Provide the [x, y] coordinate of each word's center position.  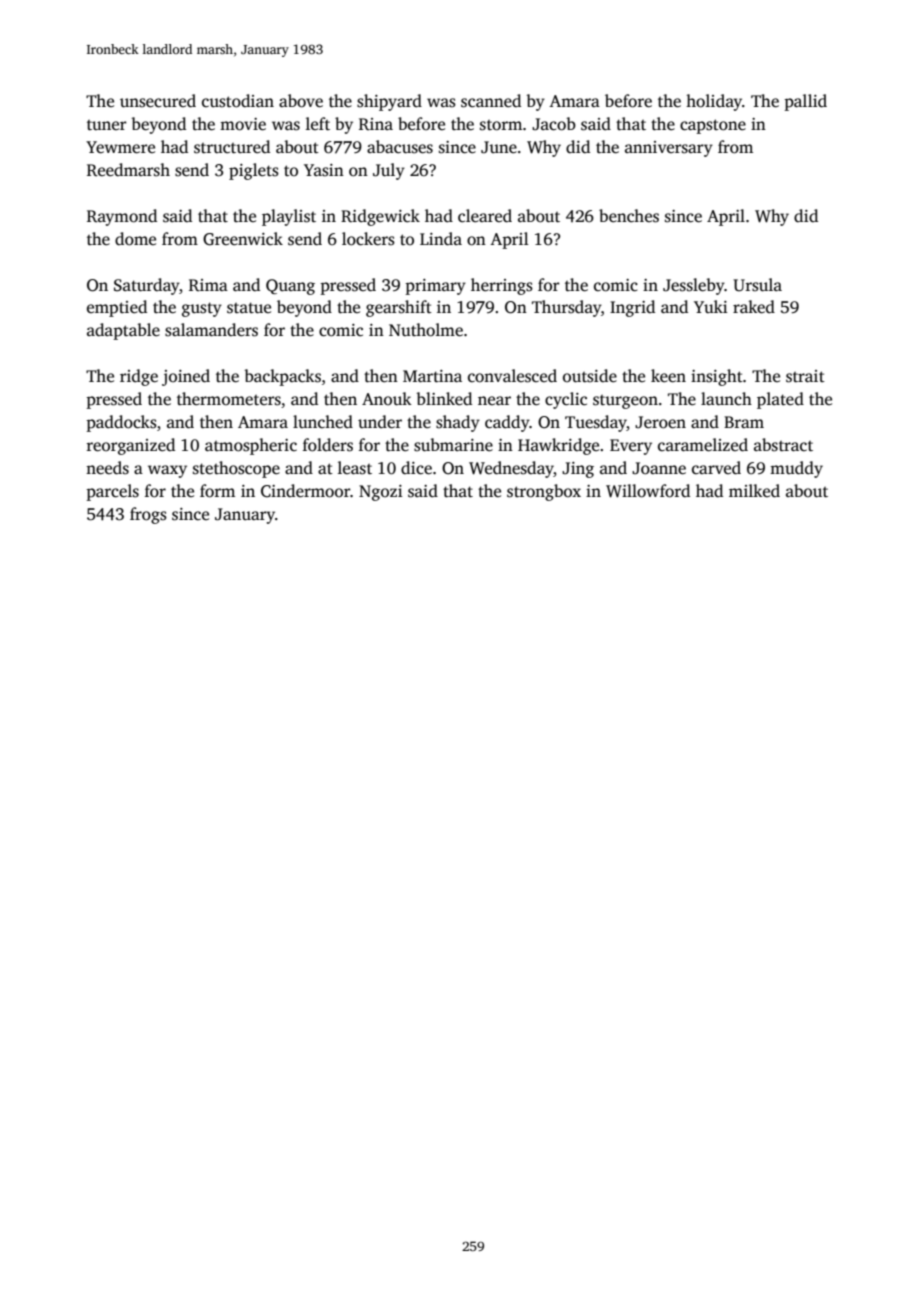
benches [629, 216]
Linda [441, 239]
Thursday [566, 308]
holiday [714, 102]
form [217, 491]
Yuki [711, 306]
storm [501, 125]
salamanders [211, 330]
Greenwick [243, 239]
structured [232, 147]
